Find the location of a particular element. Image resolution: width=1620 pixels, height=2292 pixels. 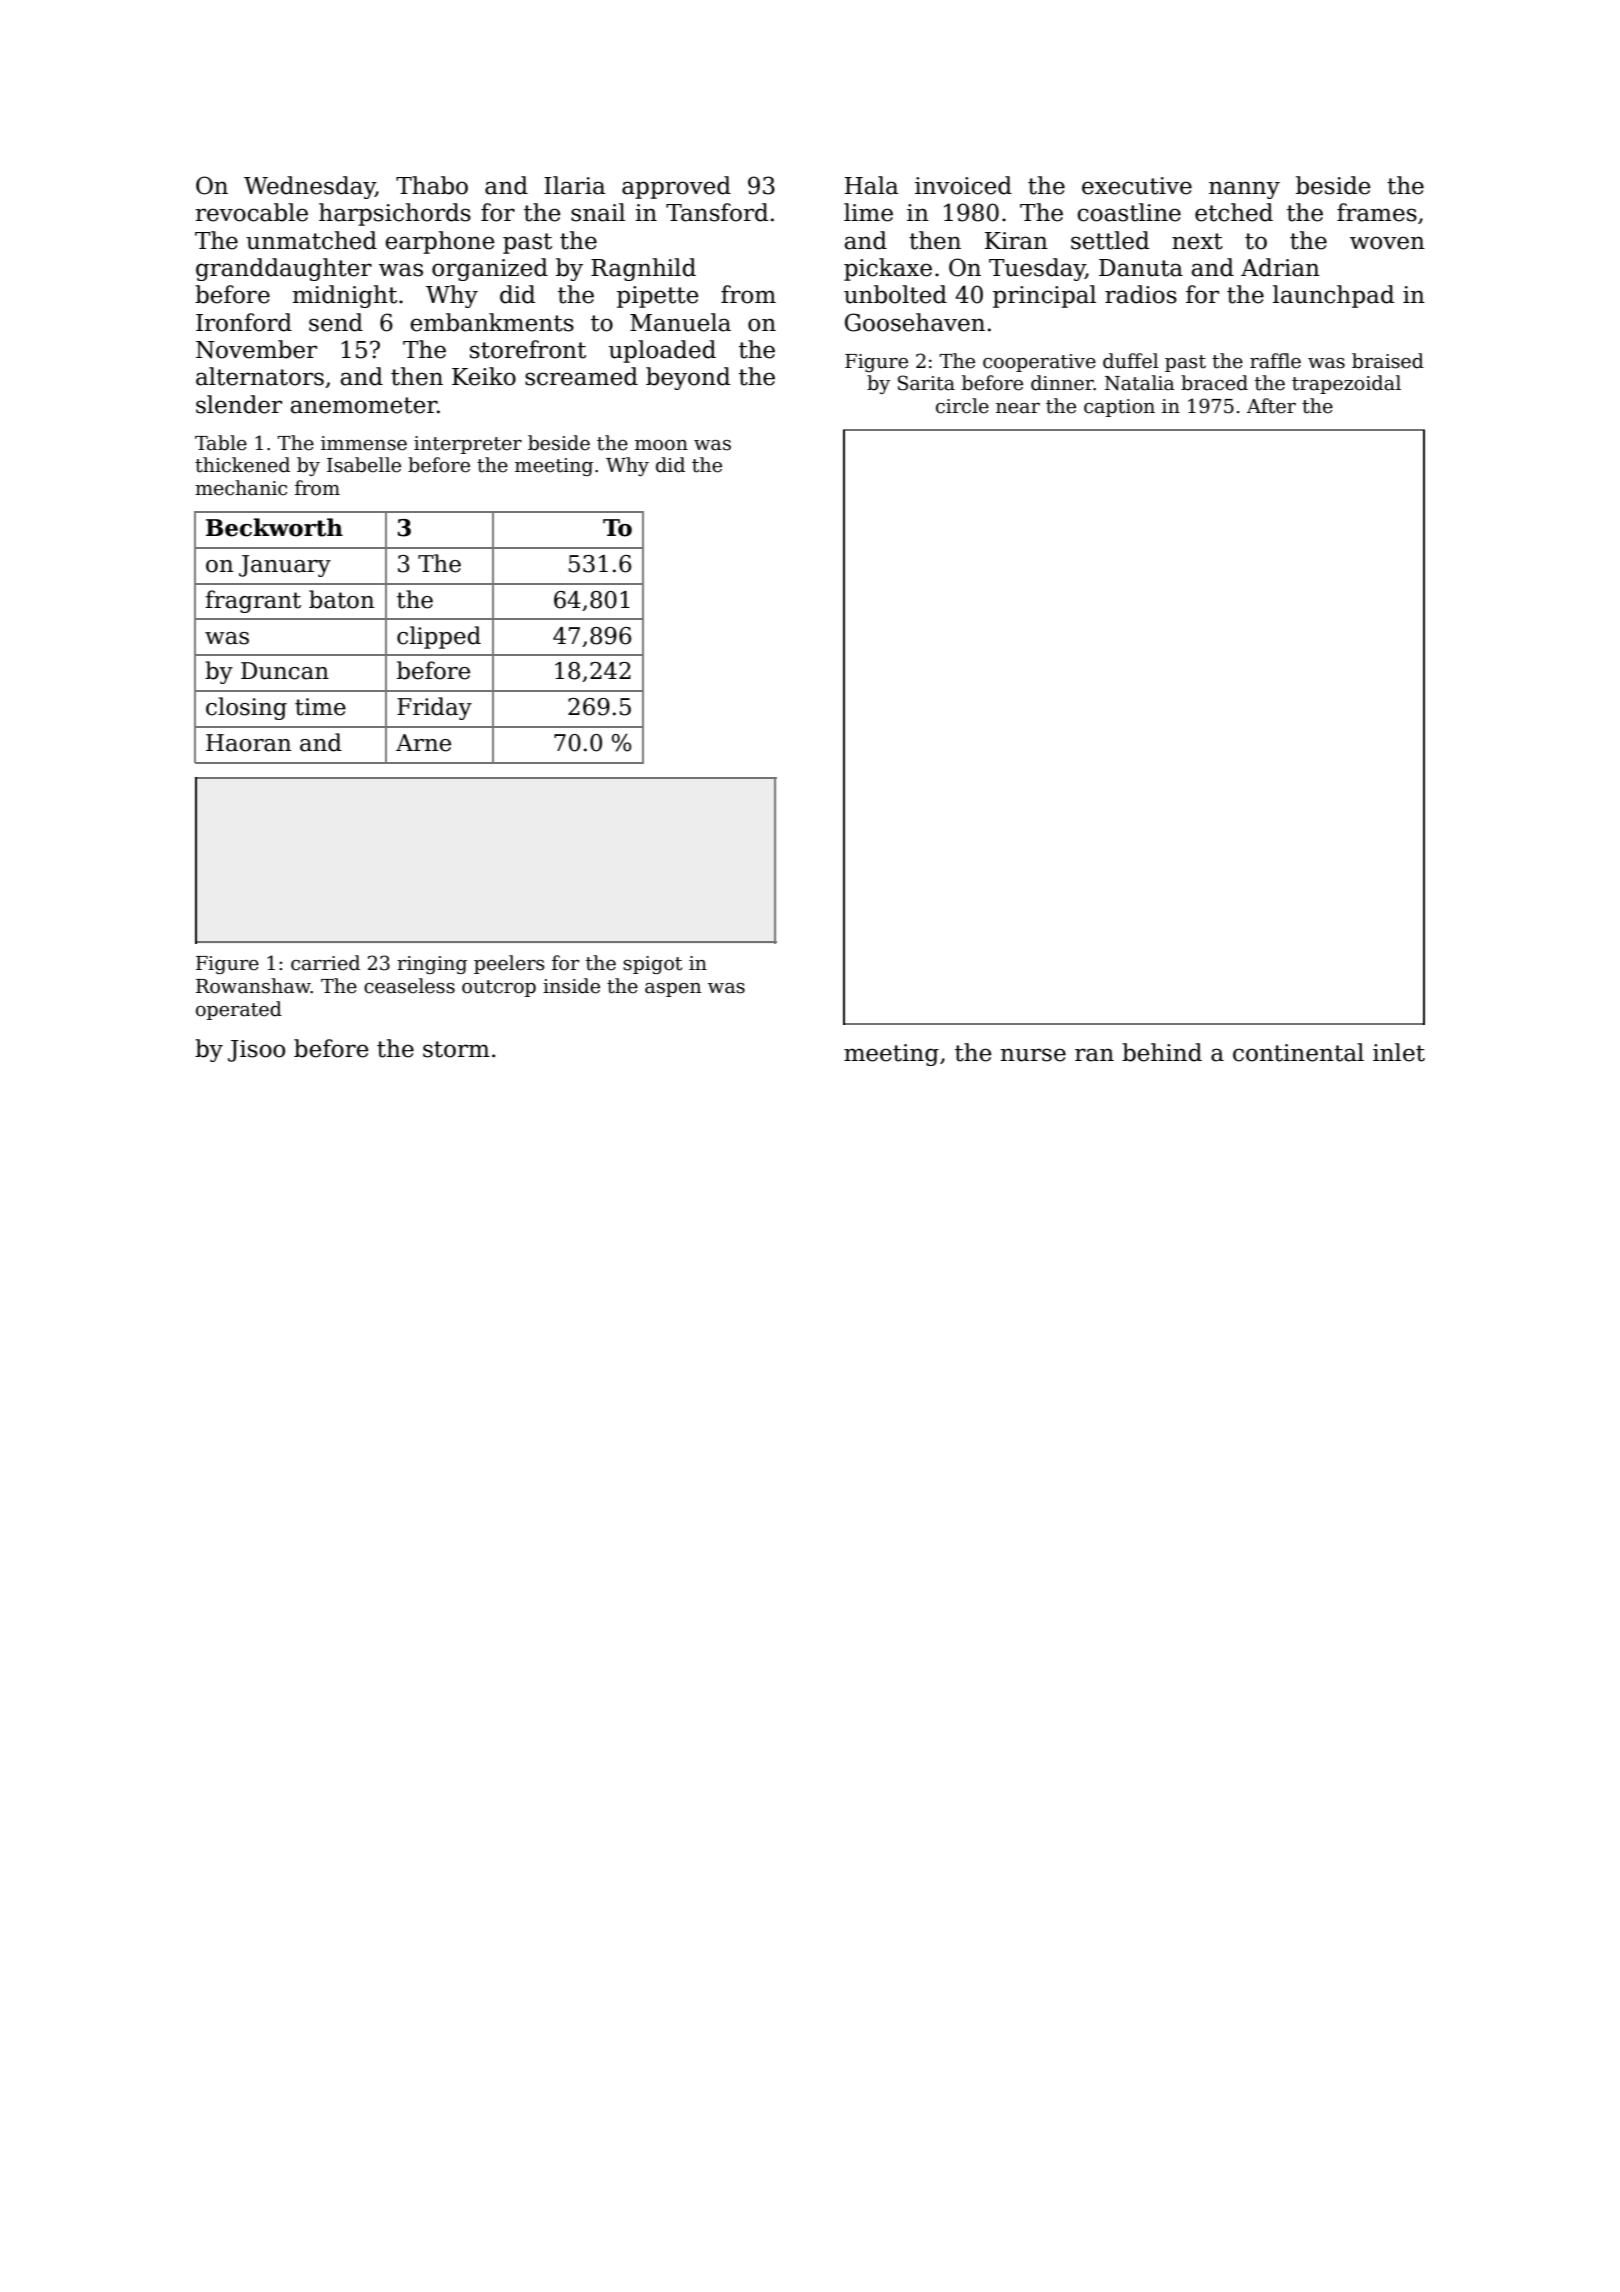

Arne is located at coordinates (423, 743).
